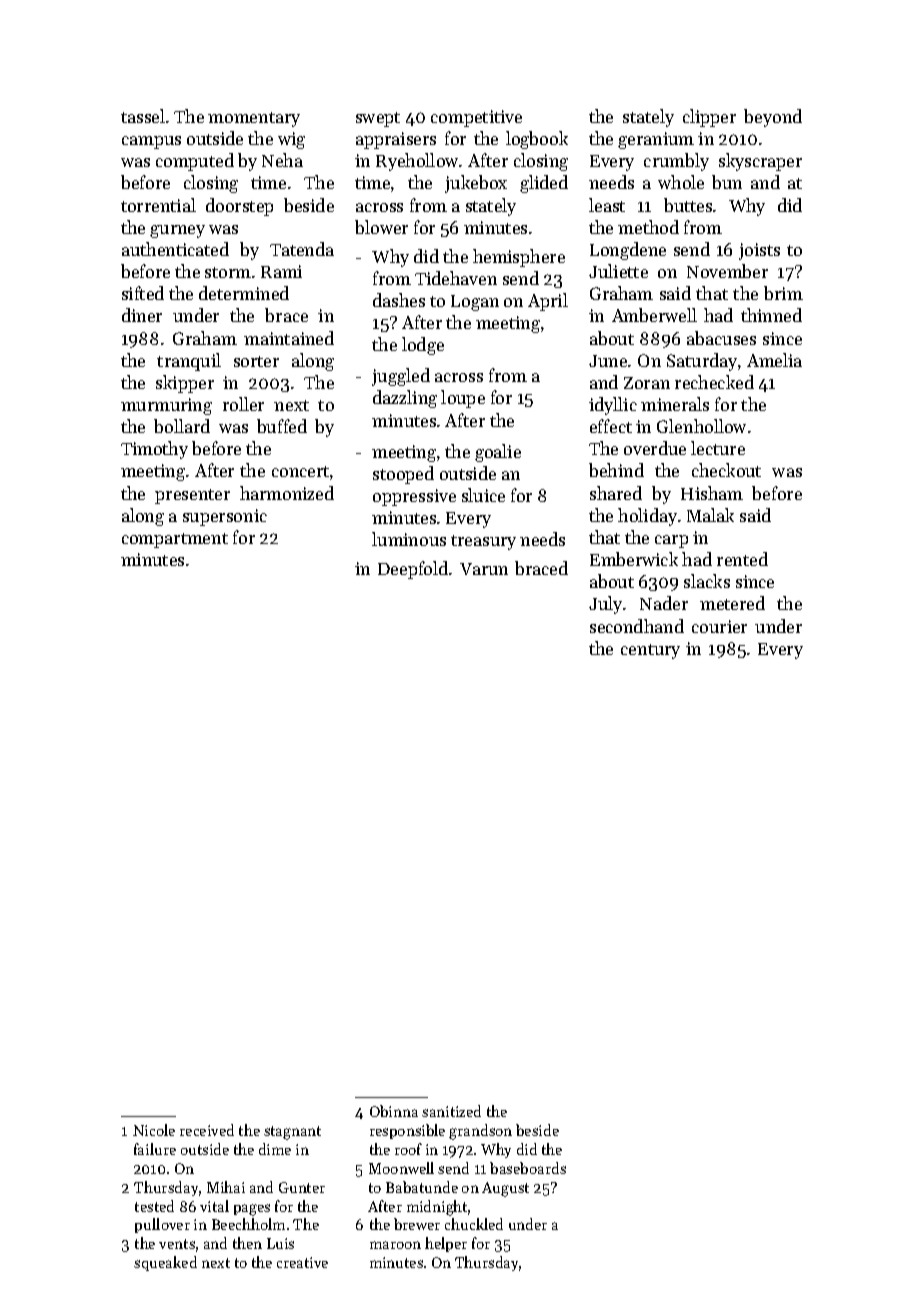 The image size is (924, 1308). I want to click on Obinna, so click(394, 1111).
